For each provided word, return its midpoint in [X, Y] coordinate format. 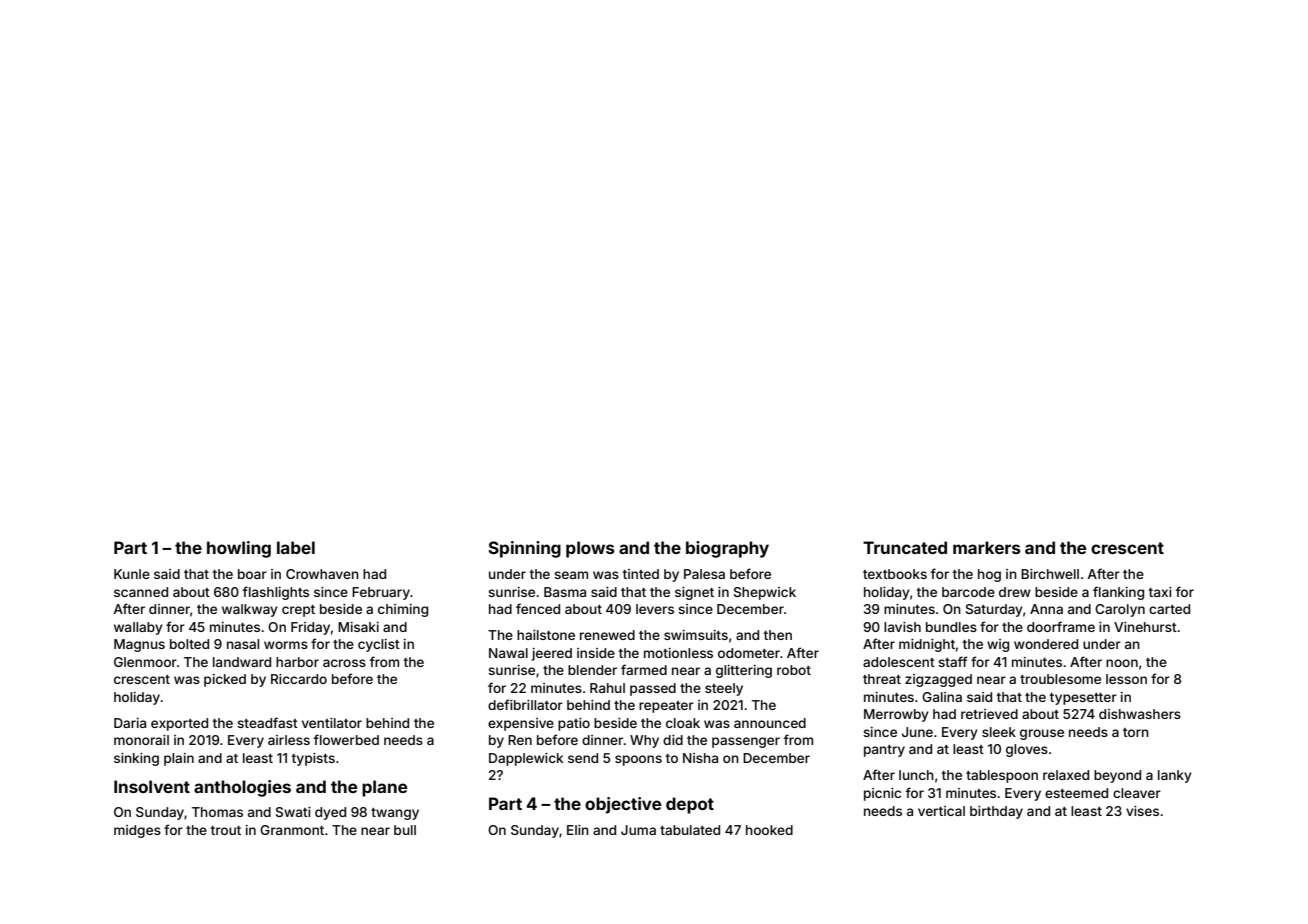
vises [1142, 811]
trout [226, 830]
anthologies [242, 788]
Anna [1046, 609]
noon [1122, 663]
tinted [641, 574]
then [778, 635]
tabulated [690, 830]
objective [623, 805]
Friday [310, 628]
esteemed [1076, 793]
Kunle [132, 574]
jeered [552, 654]
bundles [951, 627]
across [344, 663]
